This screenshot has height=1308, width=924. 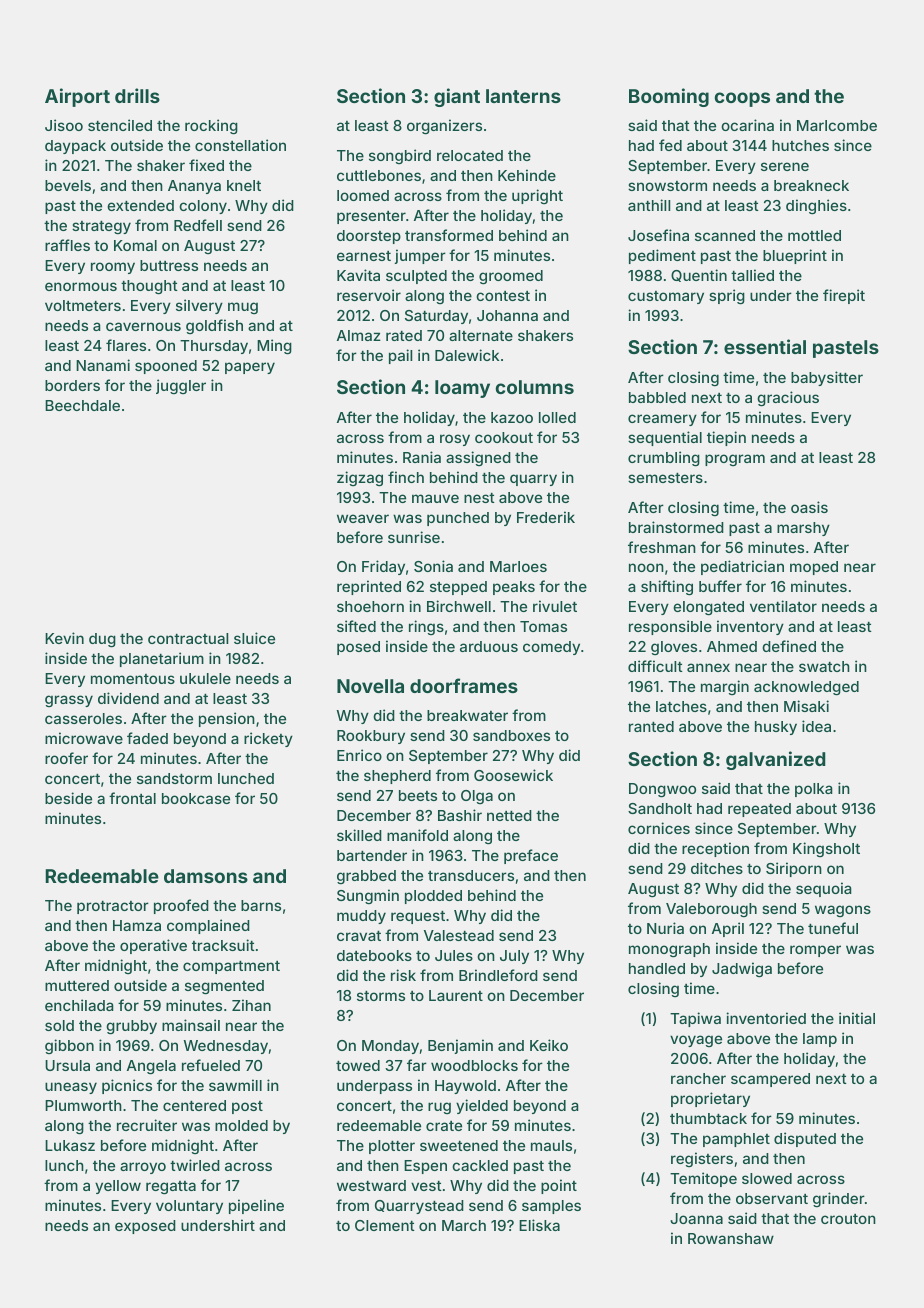 What do you see at coordinates (147, 1125) in the screenshot?
I see `recruiter` at bounding box center [147, 1125].
